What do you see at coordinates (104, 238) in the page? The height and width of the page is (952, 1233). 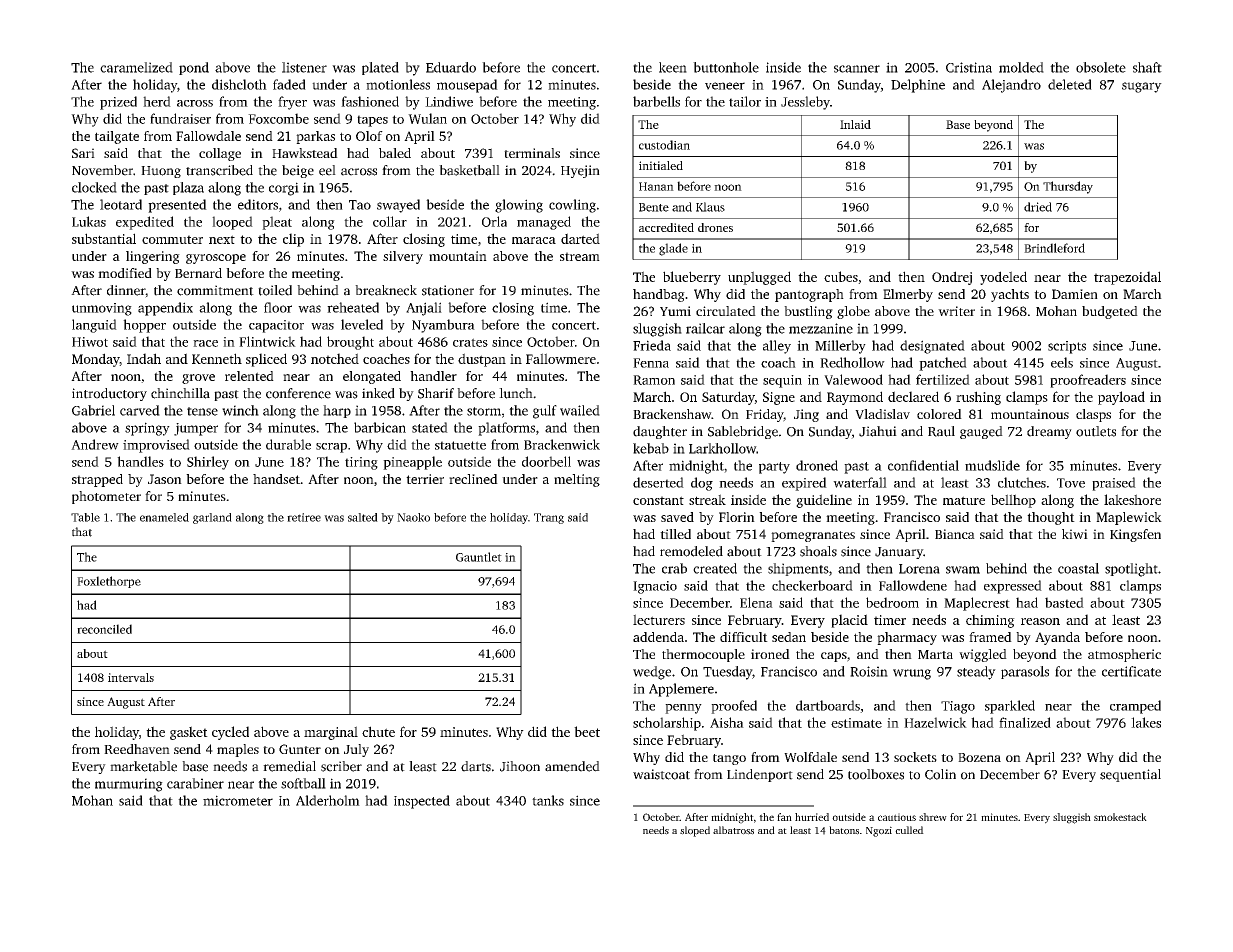 I see `substantial` at bounding box center [104, 238].
